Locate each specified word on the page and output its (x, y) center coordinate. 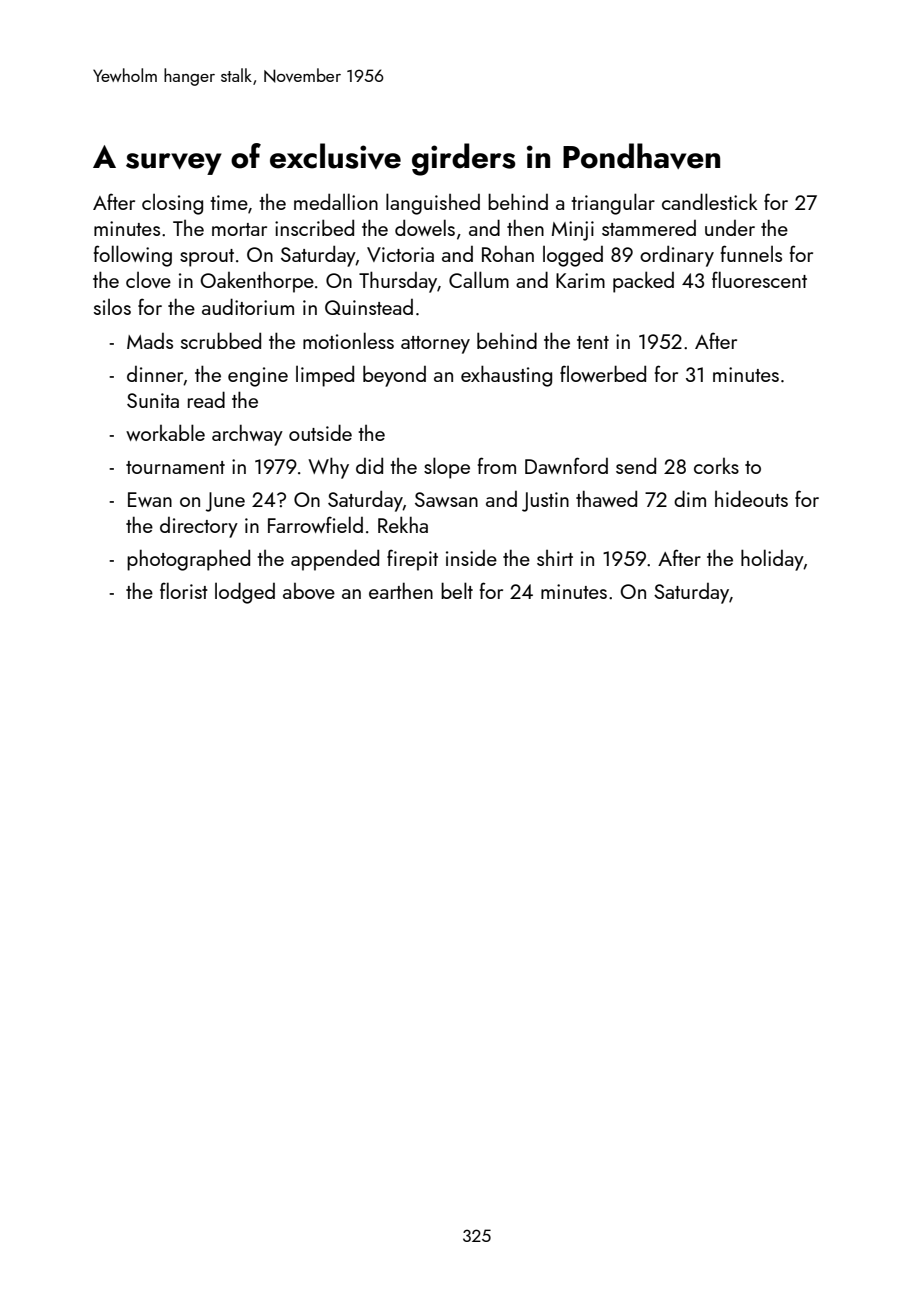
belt (457, 590)
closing (172, 204)
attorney (435, 345)
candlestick (709, 201)
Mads (150, 341)
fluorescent (759, 279)
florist (184, 590)
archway (247, 435)
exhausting (506, 376)
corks (716, 466)
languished (433, 204)
